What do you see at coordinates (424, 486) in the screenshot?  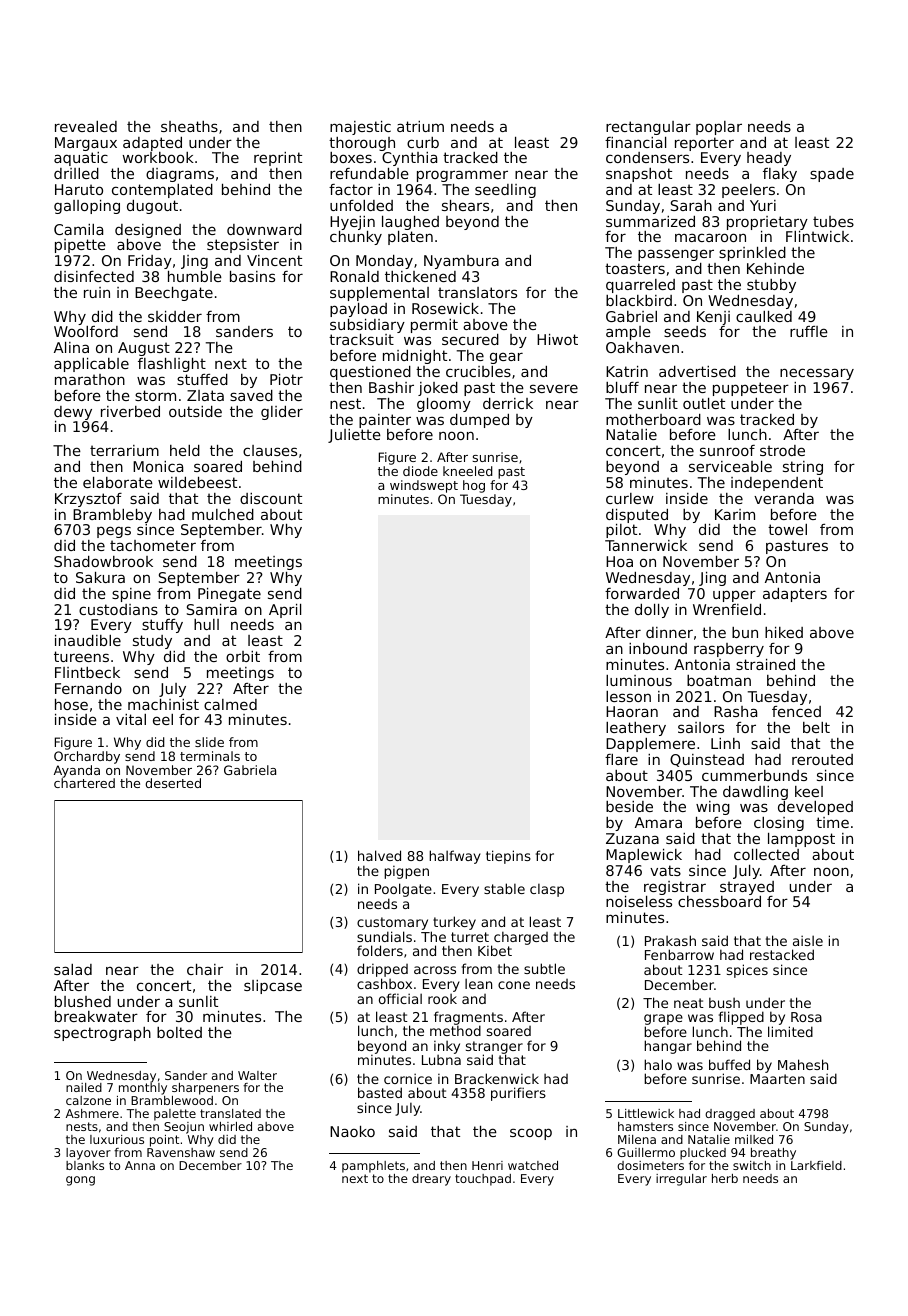 I see `windswept` at bounding box center [424, 486].
